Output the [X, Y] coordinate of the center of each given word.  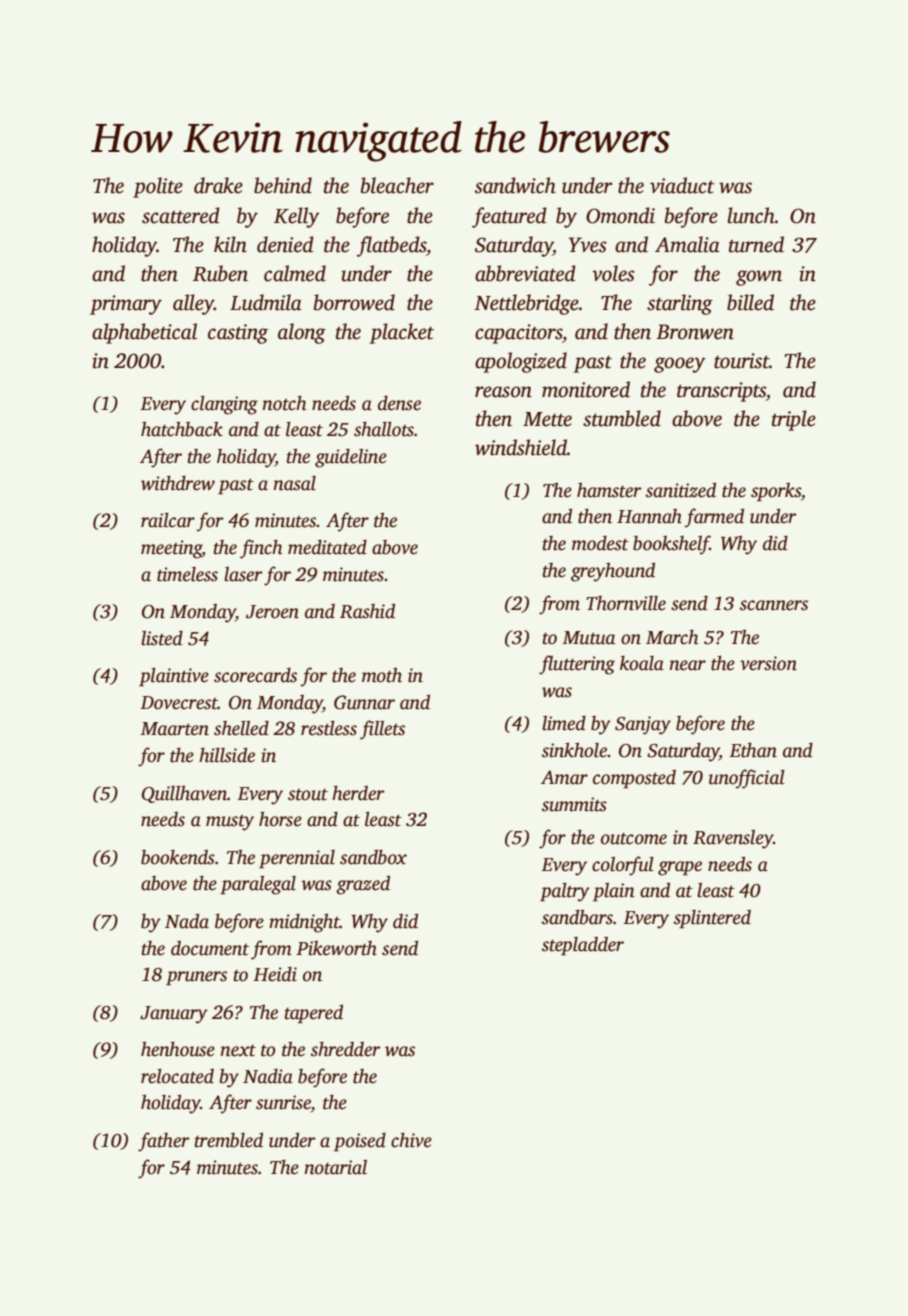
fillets [382, 730]
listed [162, 638]
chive [411, 1140]
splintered [712, 919]
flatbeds [391, 246]
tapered [314, 1013]
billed [750, 302]
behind [283, 185]
